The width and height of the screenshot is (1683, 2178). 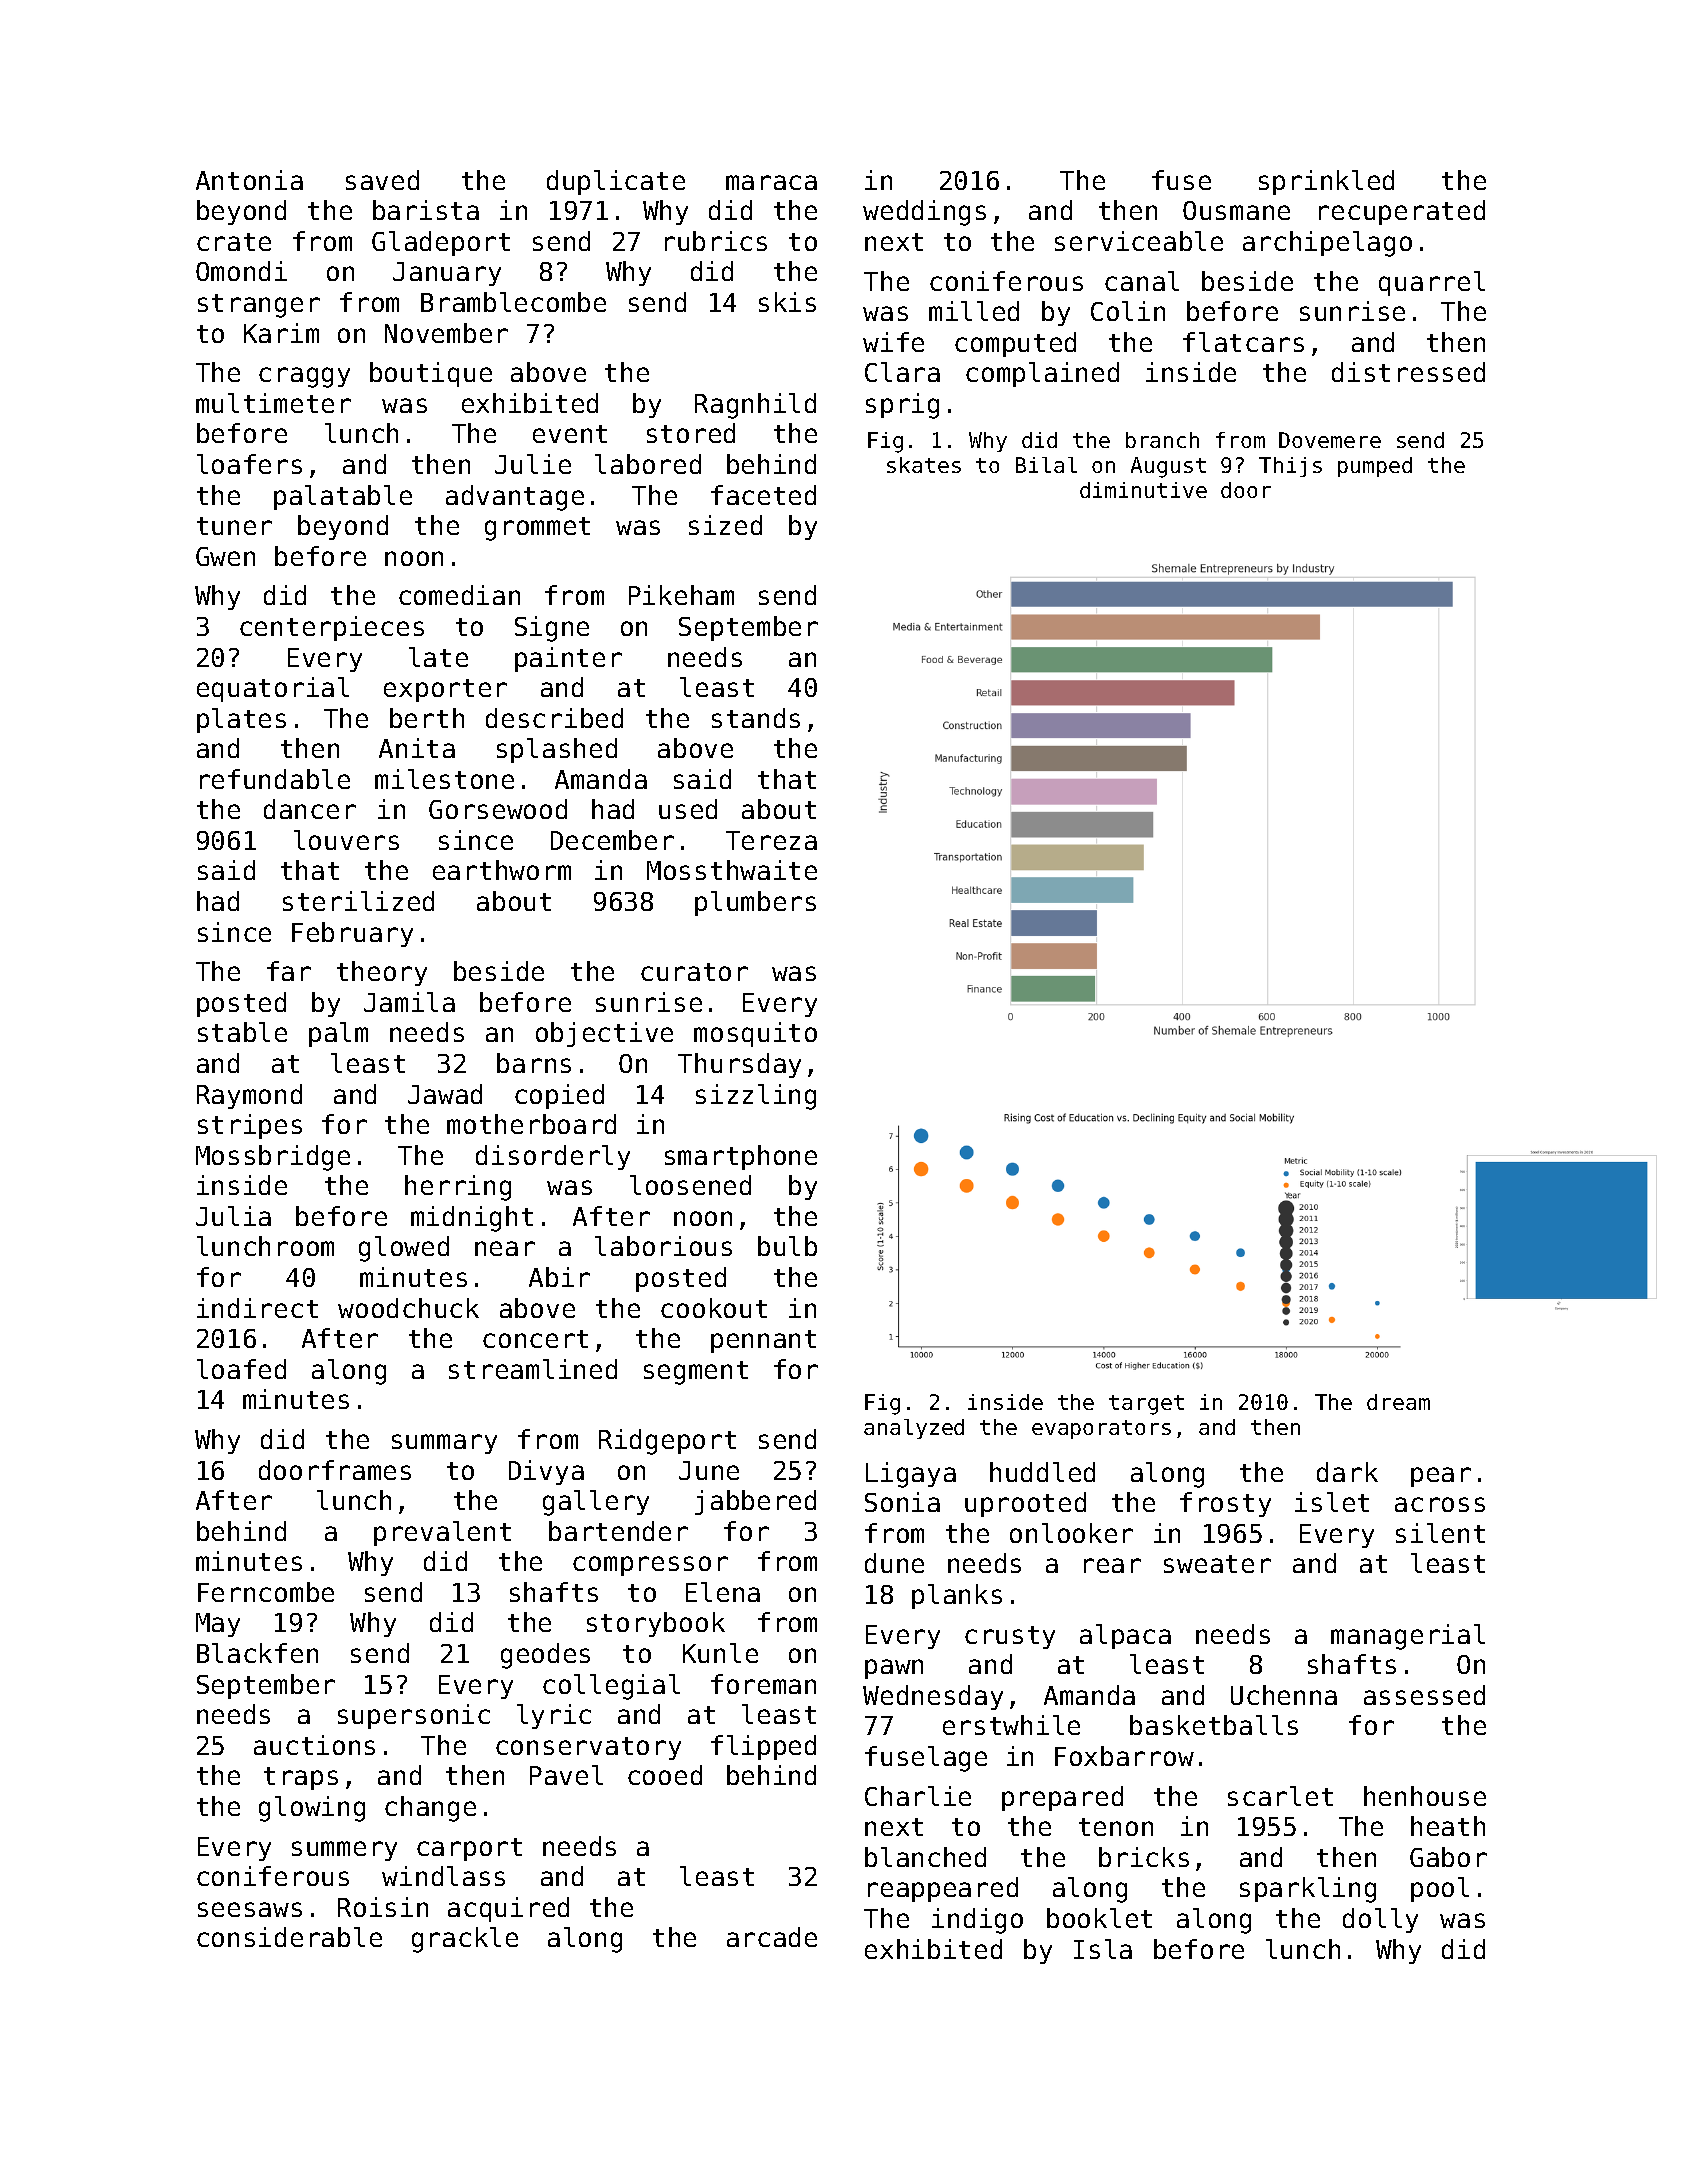 I want to click on duplicate, so click(x=616, y=182).
